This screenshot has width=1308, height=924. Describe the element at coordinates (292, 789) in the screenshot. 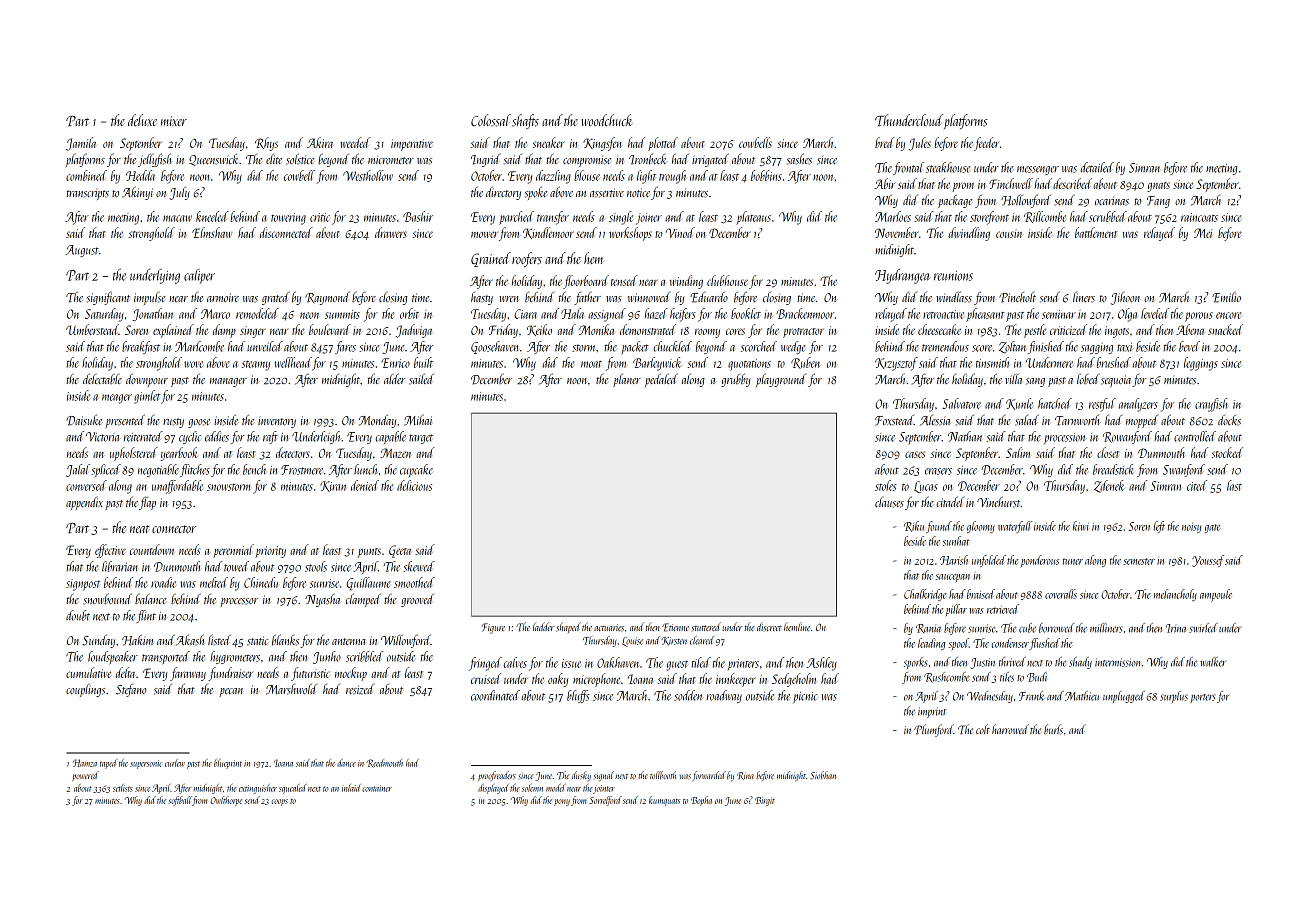

I see `squealed` at that location.
